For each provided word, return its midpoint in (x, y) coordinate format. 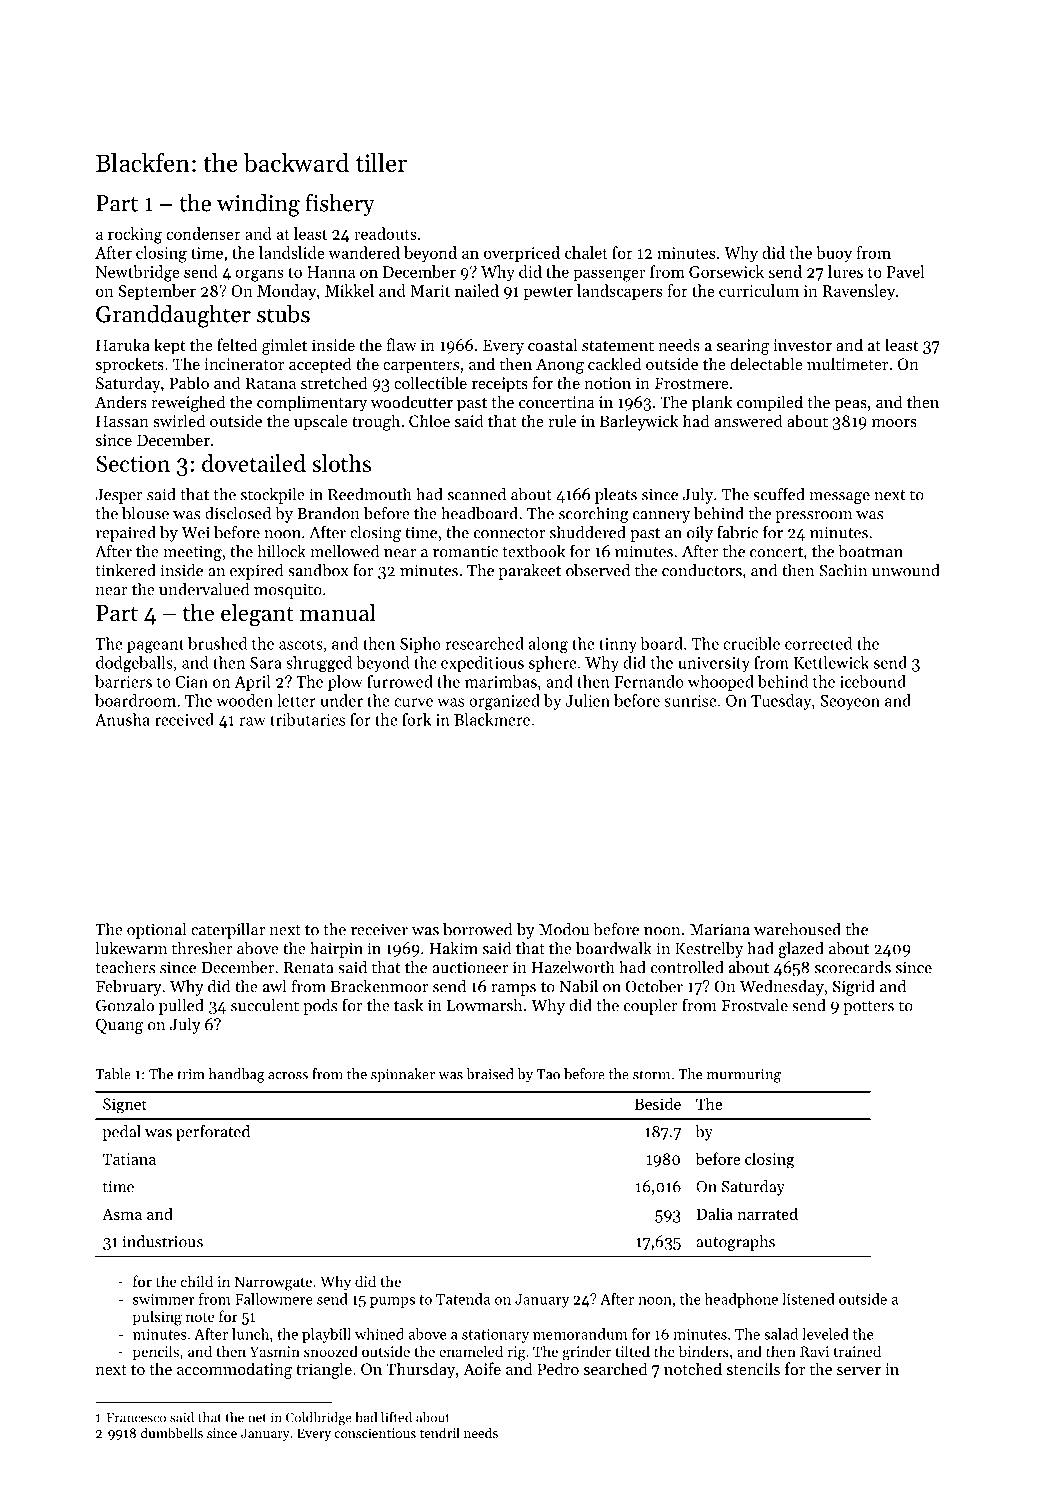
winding (258, 205)
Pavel (906, 271)
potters (868, 1008)
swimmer (164, 1299)
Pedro (558, 1368)
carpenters (421, 367)
